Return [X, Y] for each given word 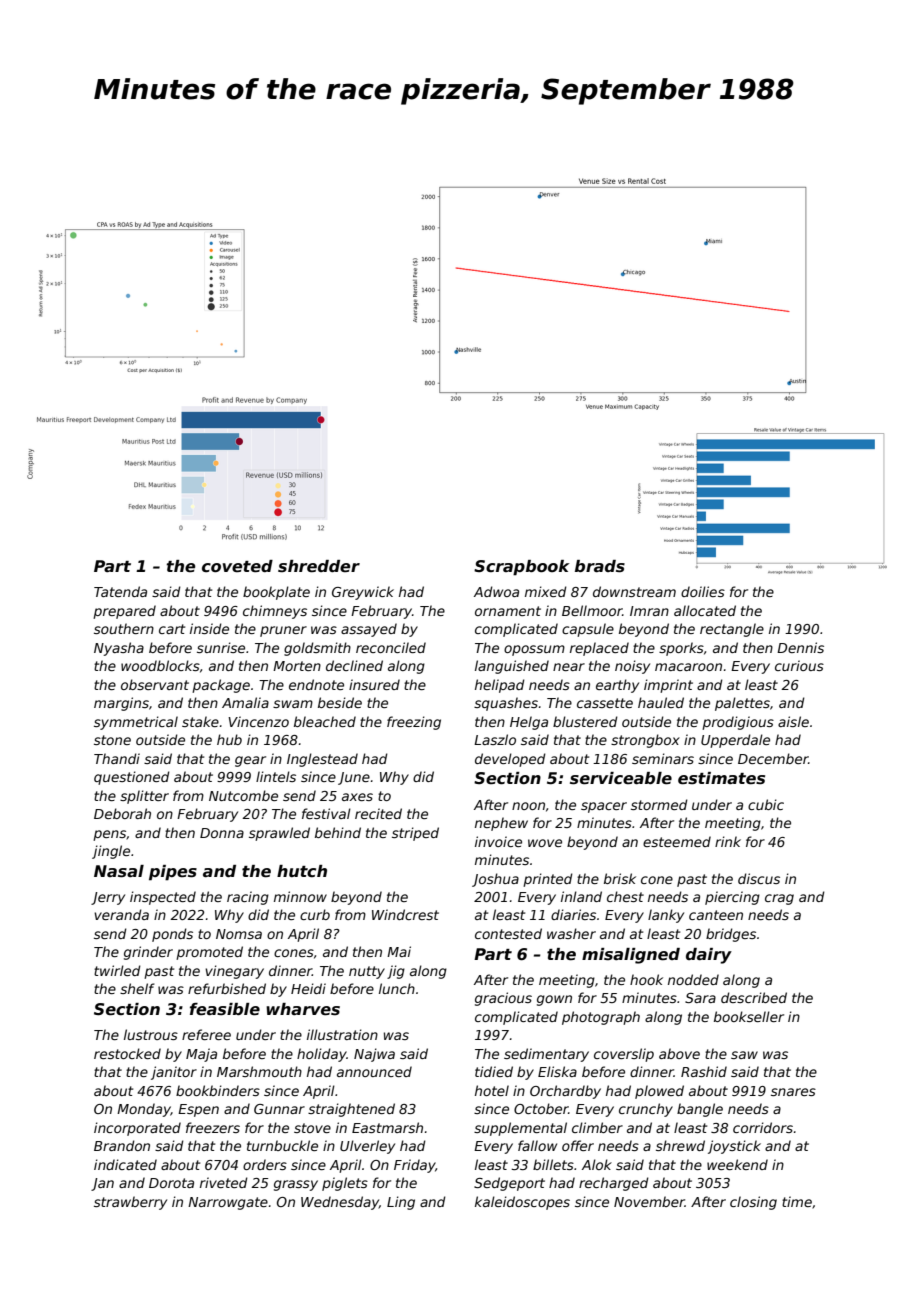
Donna [222, 833]
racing [248, 898]
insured [374, 684]
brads [600, 566]
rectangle [732, 630]
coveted [237, 566]
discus [759, 878]
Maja [201, 1055]
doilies [703, 591]
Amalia [245, 702]
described [754, 997]
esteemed [677, 841]
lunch [397, 988]
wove [545, 843]
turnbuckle [282, 1145]
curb [315, 914]
